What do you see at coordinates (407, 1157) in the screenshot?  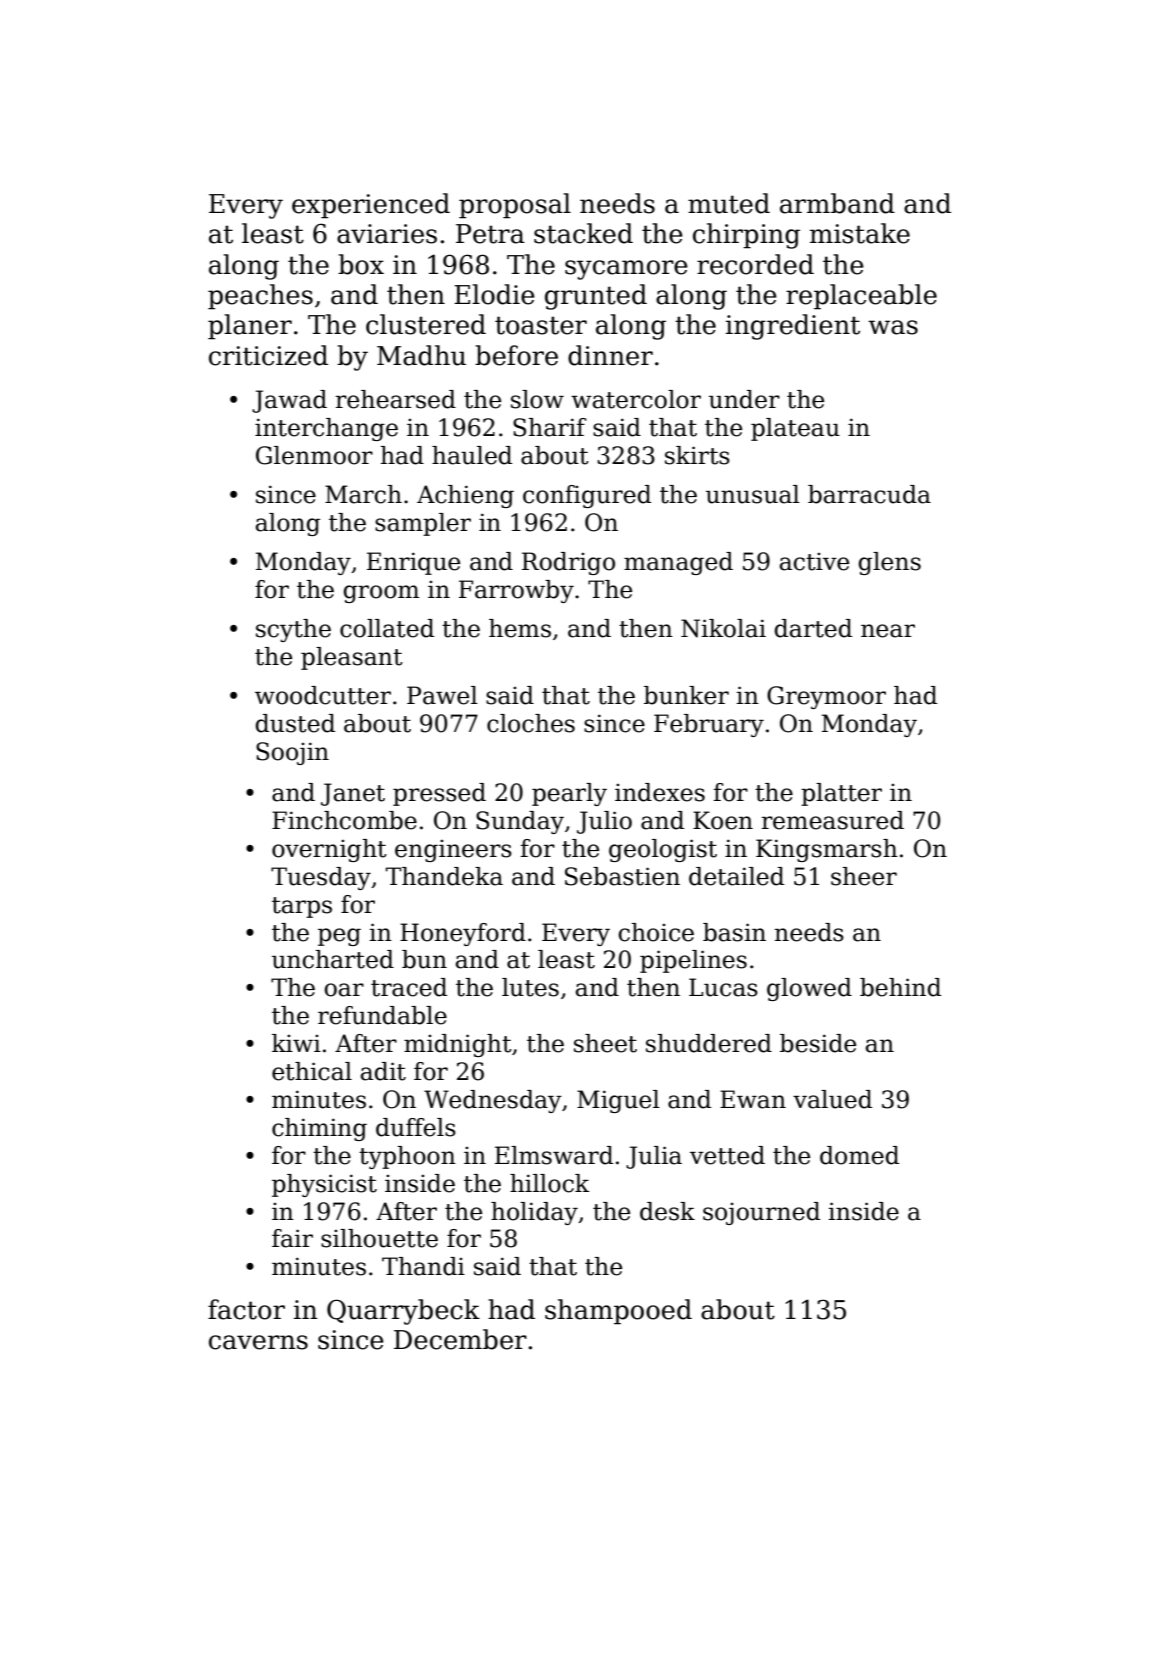 I see `typhoon` at bounding box center [407, 1157].
